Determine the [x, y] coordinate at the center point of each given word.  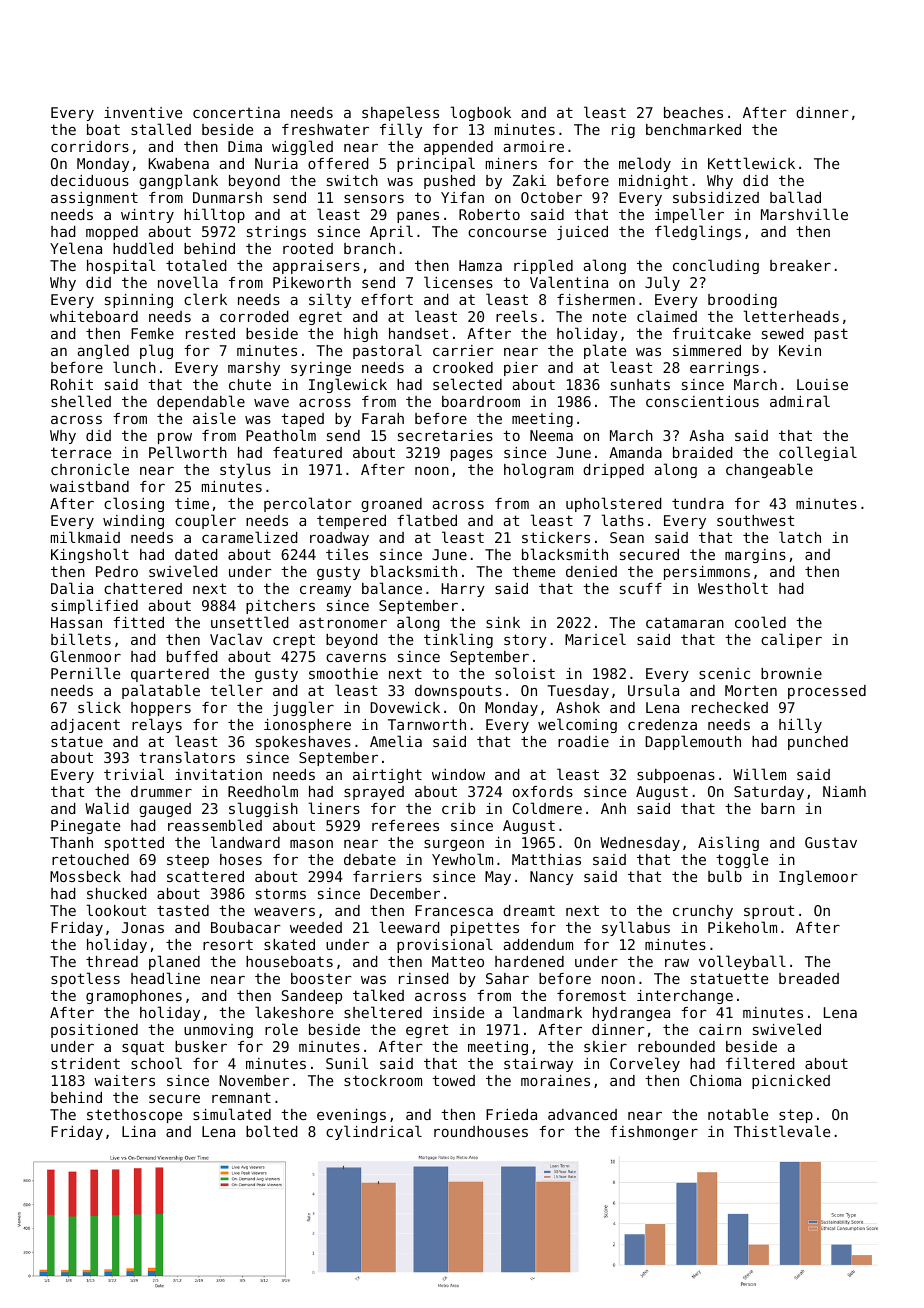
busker [201, 1046]
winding [133, 522]
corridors [90, 146]
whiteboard [94, 316]
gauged [165, 810]
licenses [458, 282]
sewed [783, 333]
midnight [653, 182]
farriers [387, 876]
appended [458, 148]
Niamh [844, 791]
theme [533, 571]
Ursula [653, 690]
